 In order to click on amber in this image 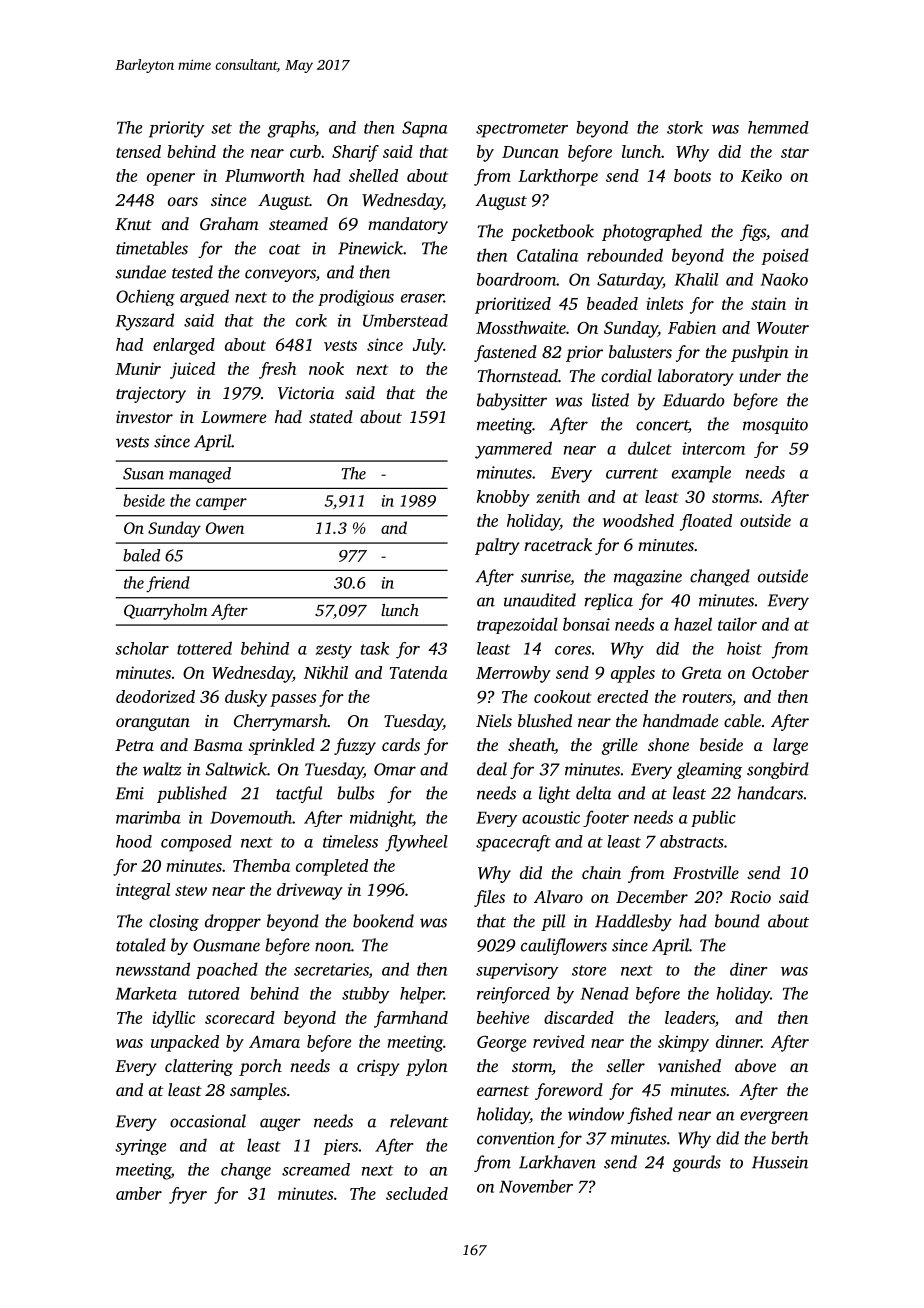, I will do `click(139, 1193)`.
